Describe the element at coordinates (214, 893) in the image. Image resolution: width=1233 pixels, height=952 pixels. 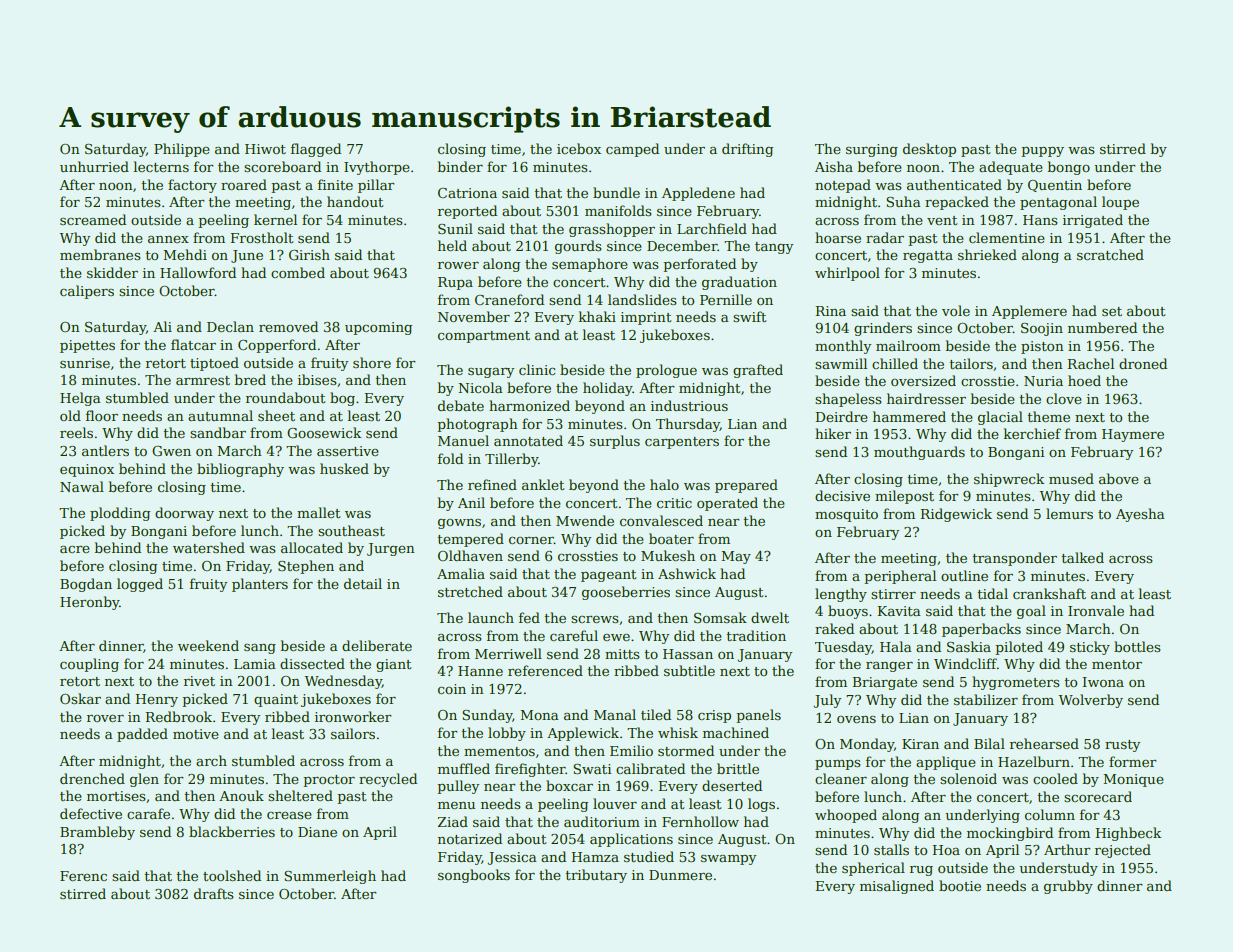
I see `drafts` at that location.
